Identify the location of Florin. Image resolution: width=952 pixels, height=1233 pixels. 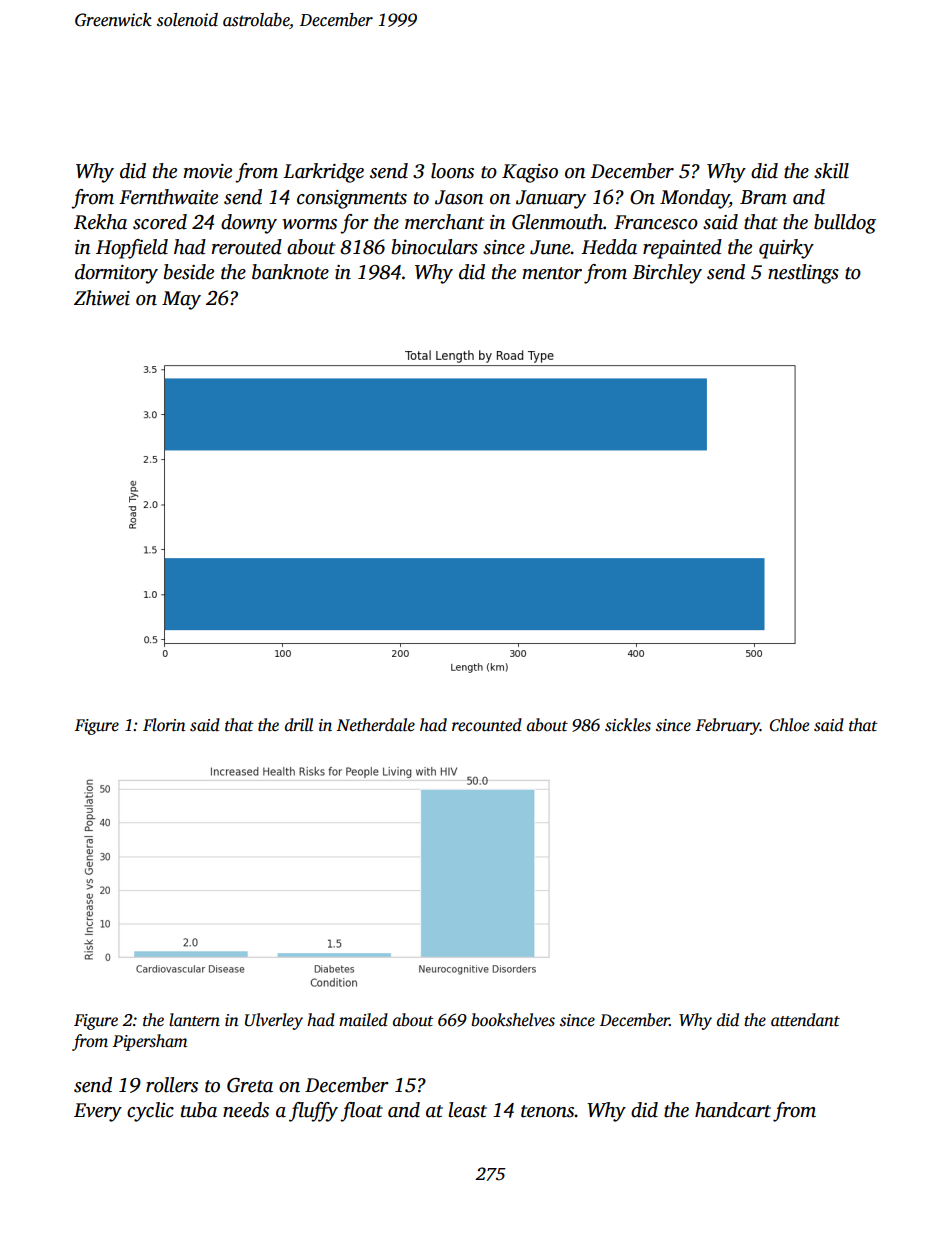
(164, 725).
